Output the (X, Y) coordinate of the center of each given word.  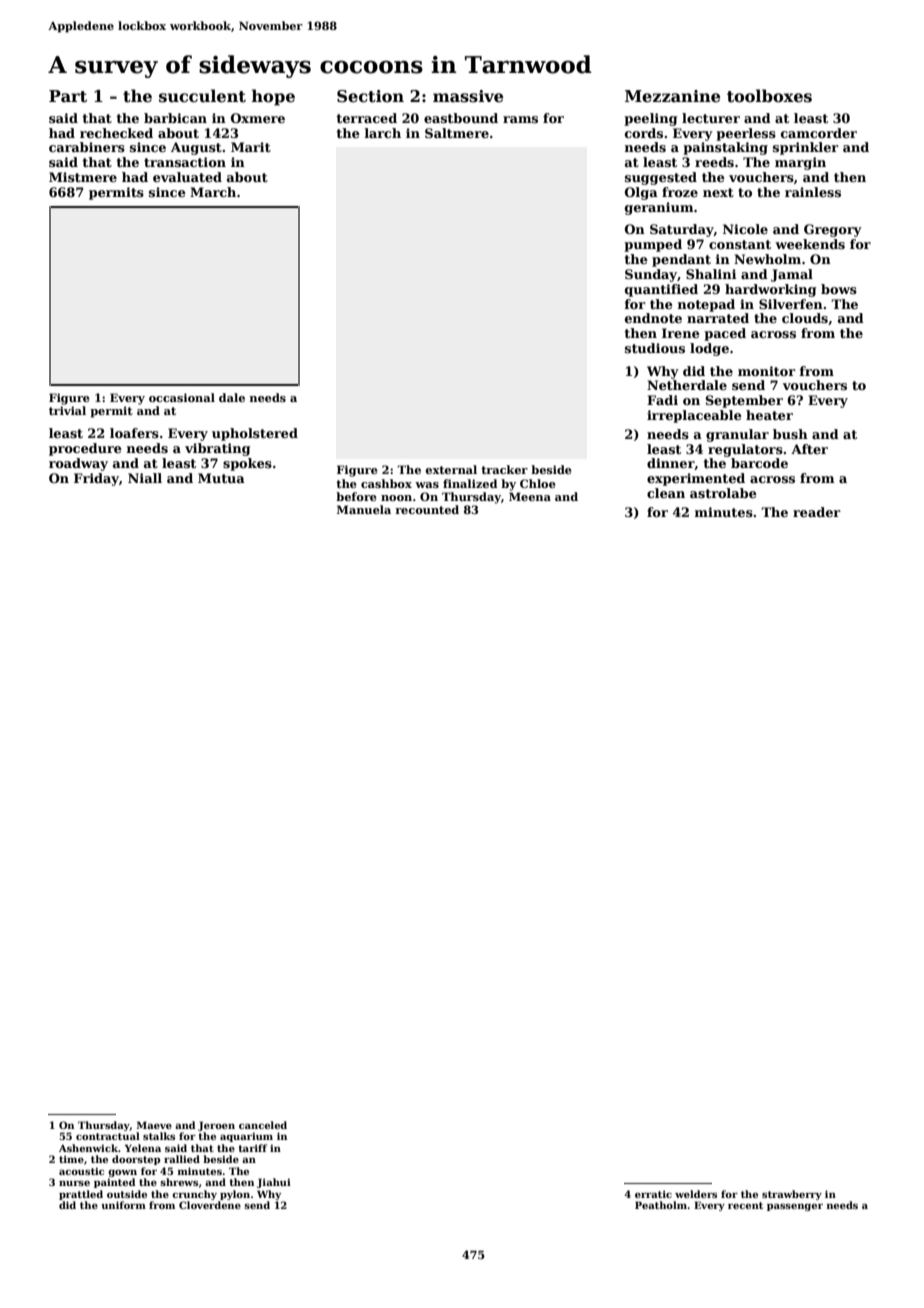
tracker (504, 469)
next (718, 192)
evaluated (187, 177)
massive (468, 96)
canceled (263, 1125)
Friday (96, 479)
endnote (653, 318)
